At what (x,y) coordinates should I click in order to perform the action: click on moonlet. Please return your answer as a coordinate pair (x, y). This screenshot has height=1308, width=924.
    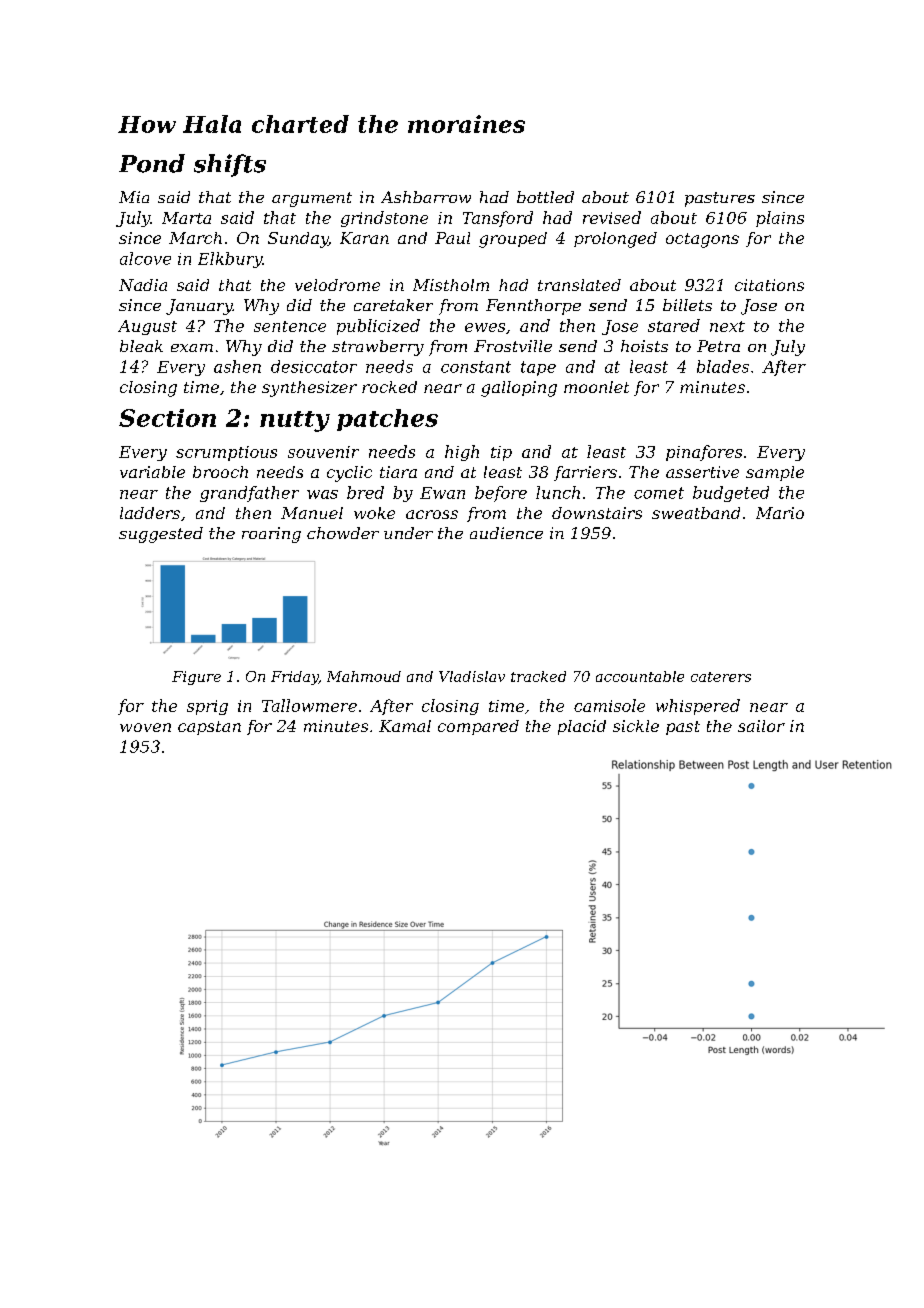
    Looking at the image, I should click on (596, 387).
